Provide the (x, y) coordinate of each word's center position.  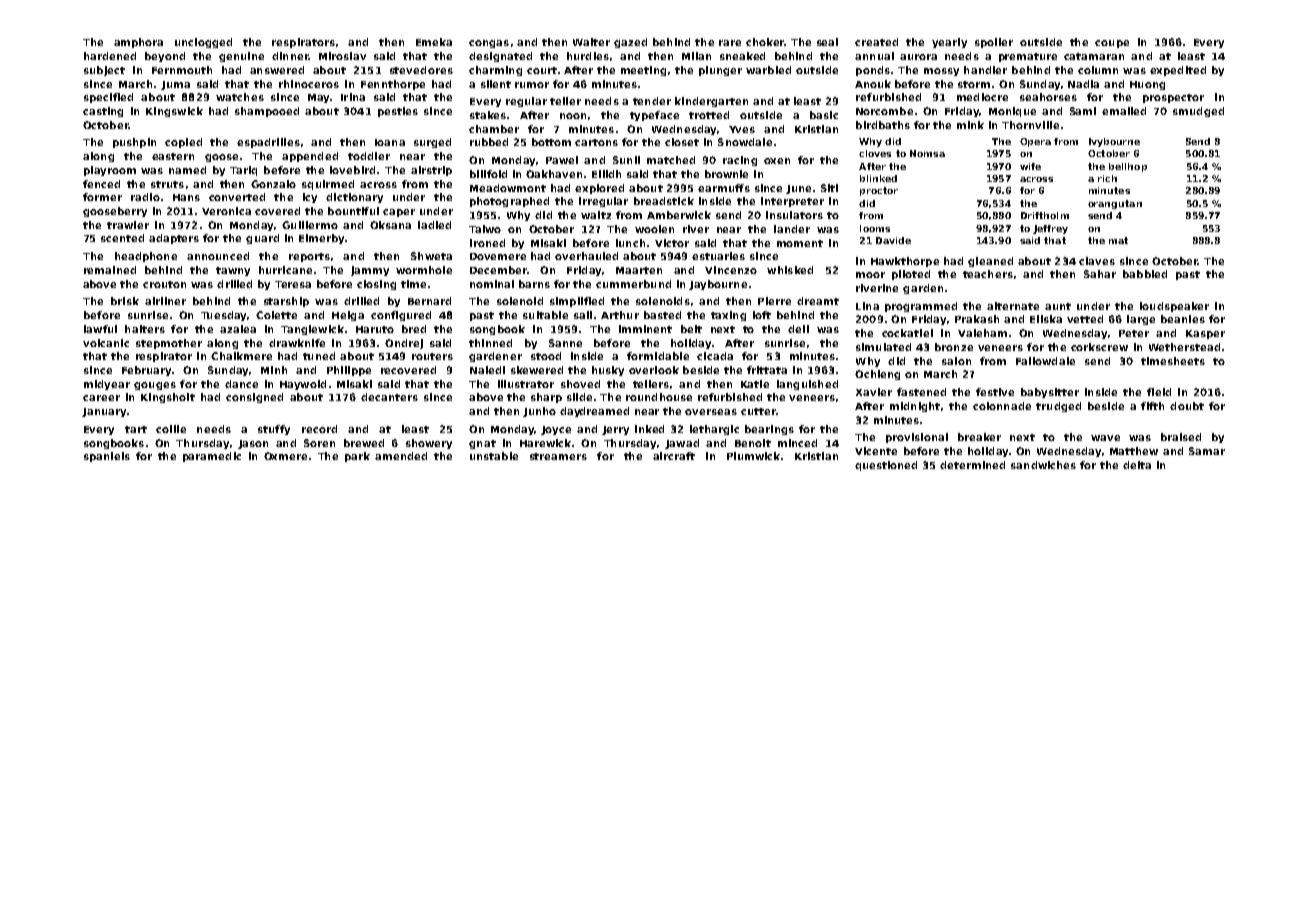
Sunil (626, 160)
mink (970, 125)
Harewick (545, 443)
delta (1137, 465)
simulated (883, 347)
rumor (532, 85)
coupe (1112, 44)
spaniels (107, 457)
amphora (138, 43)
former (102, 197)
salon (956, 361)
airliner (165, 301)
